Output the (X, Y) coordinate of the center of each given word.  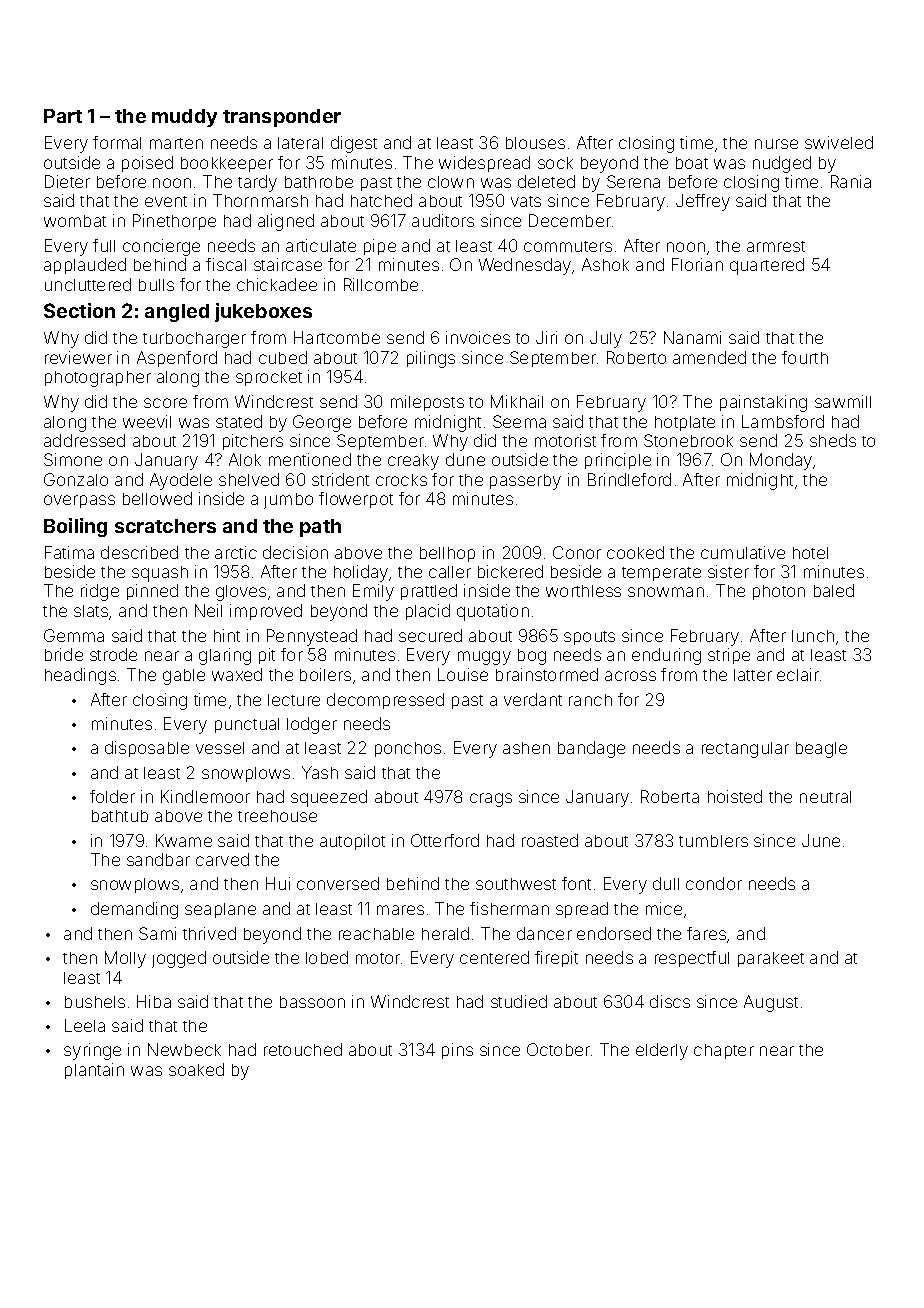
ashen (526, 748)
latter (753, 675)
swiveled (839, 142)
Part (63, 116)
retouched (303, 1049)
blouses (535, 143)
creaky (413, 462)
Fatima (69, 552)
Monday (782, 461)
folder (112, 796)
